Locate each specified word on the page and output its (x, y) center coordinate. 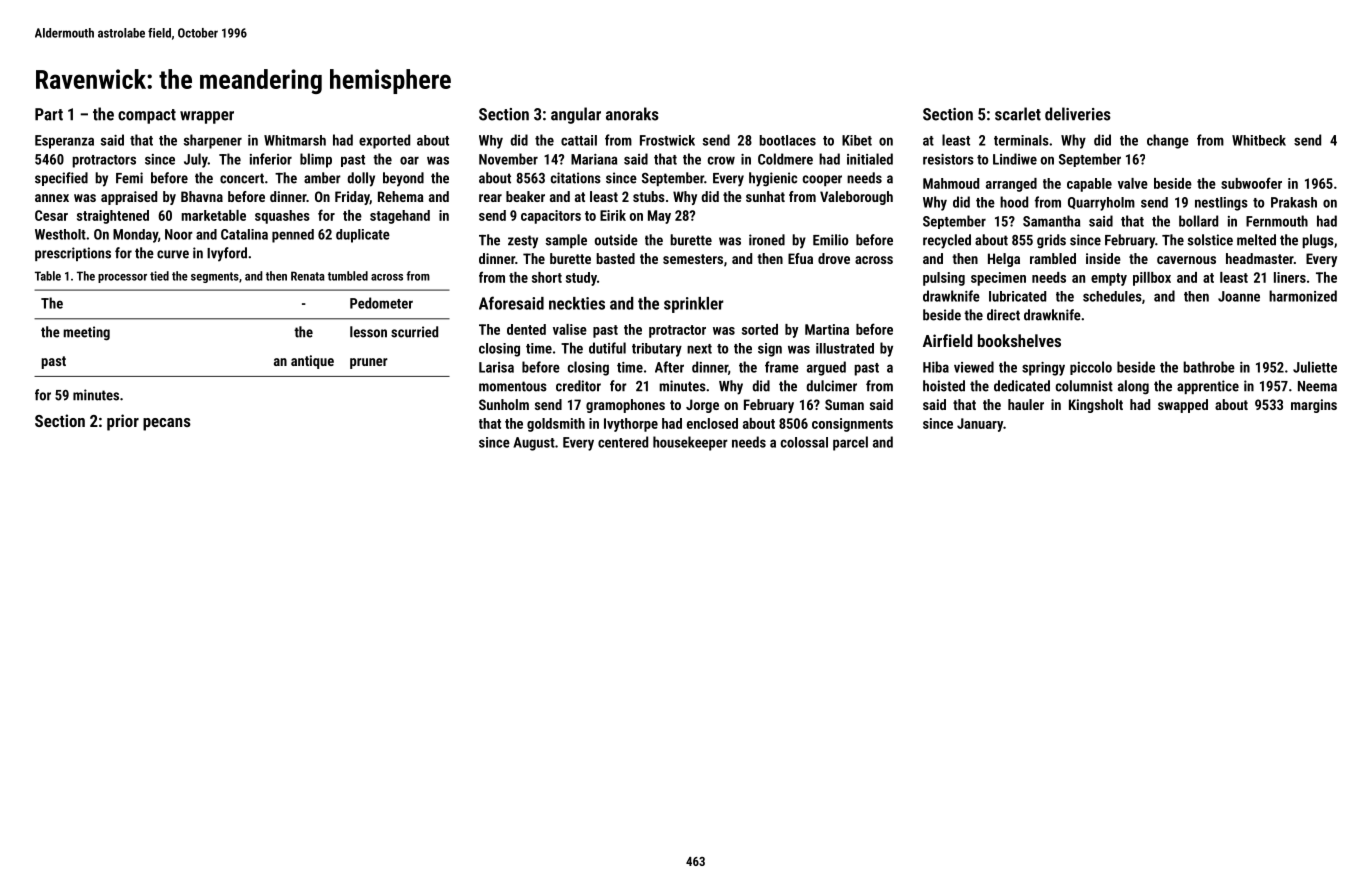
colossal (804, 442)
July (196, 160)
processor (122, 278)
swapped (1183, 406)
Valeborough (856, 198)
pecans (167, 424)
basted (615, 258)
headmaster (1260, 258)
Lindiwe (1015, 159)
